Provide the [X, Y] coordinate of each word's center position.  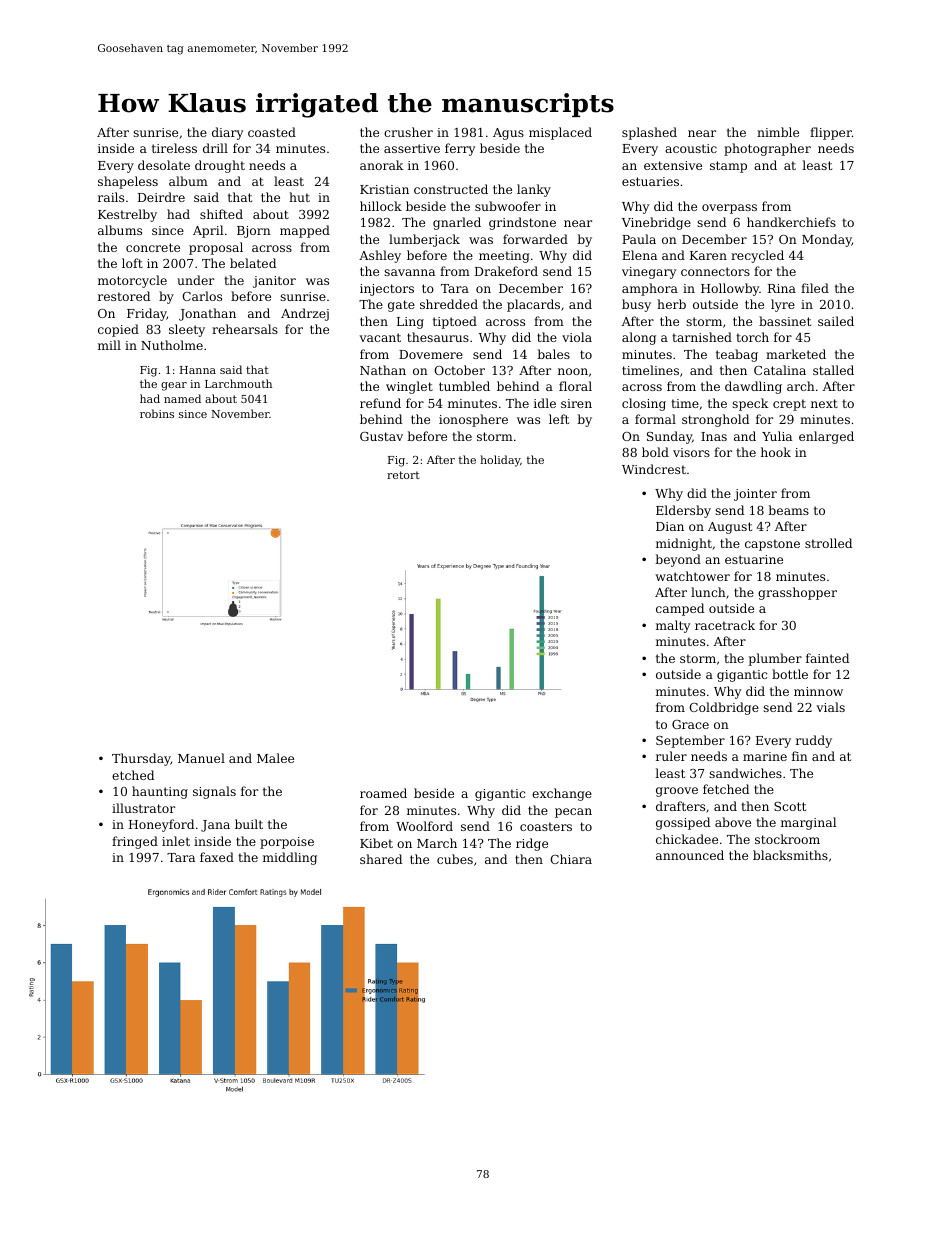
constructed [451, 189]
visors [691, 452]
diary [227, 133]
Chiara [571, 859]
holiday [500, 461]
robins [157, 413]
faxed [217, 857]
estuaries [650, 181]
